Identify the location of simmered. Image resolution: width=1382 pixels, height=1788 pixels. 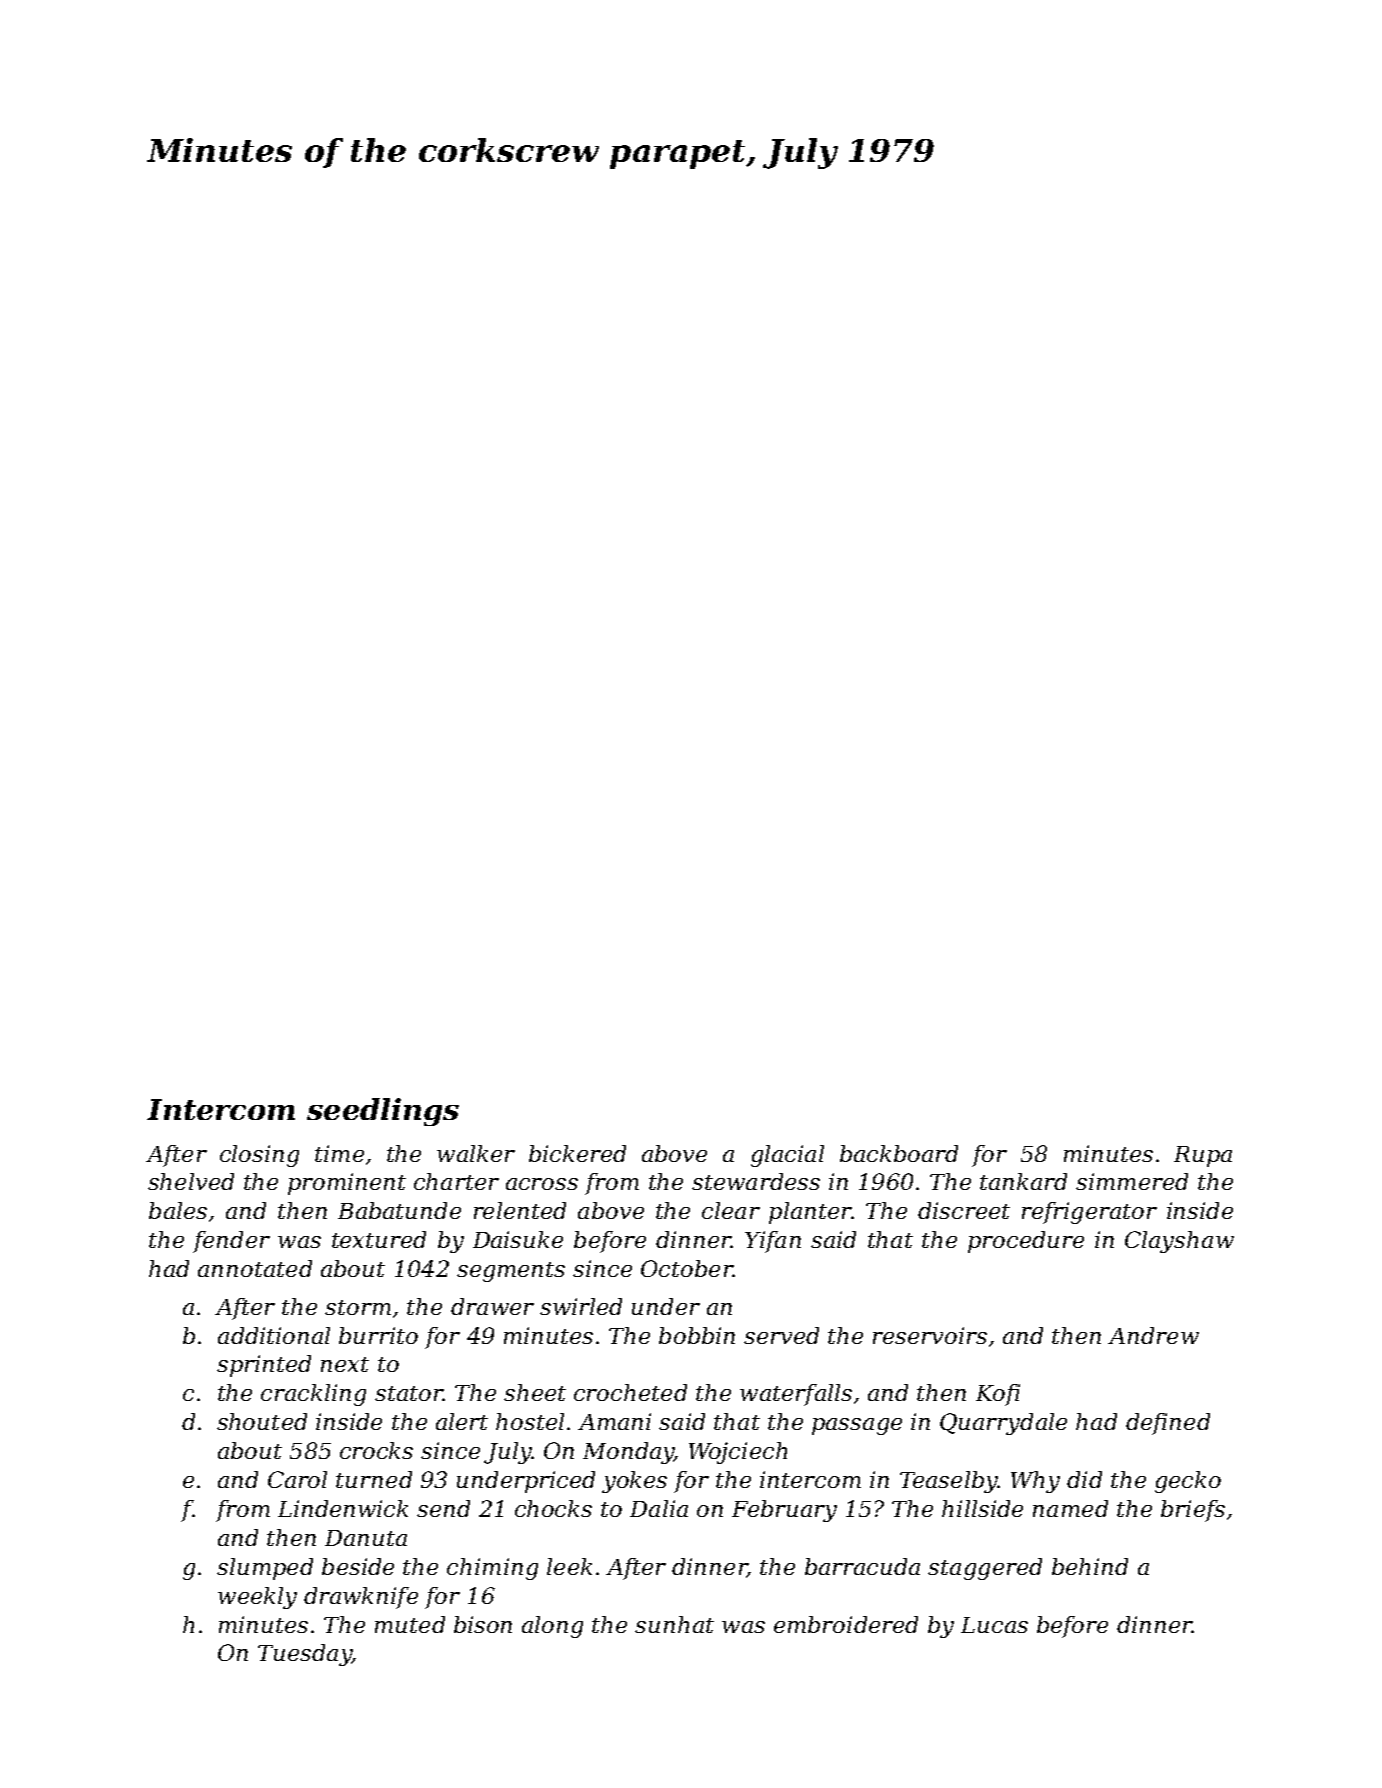
(1132, 1181).
